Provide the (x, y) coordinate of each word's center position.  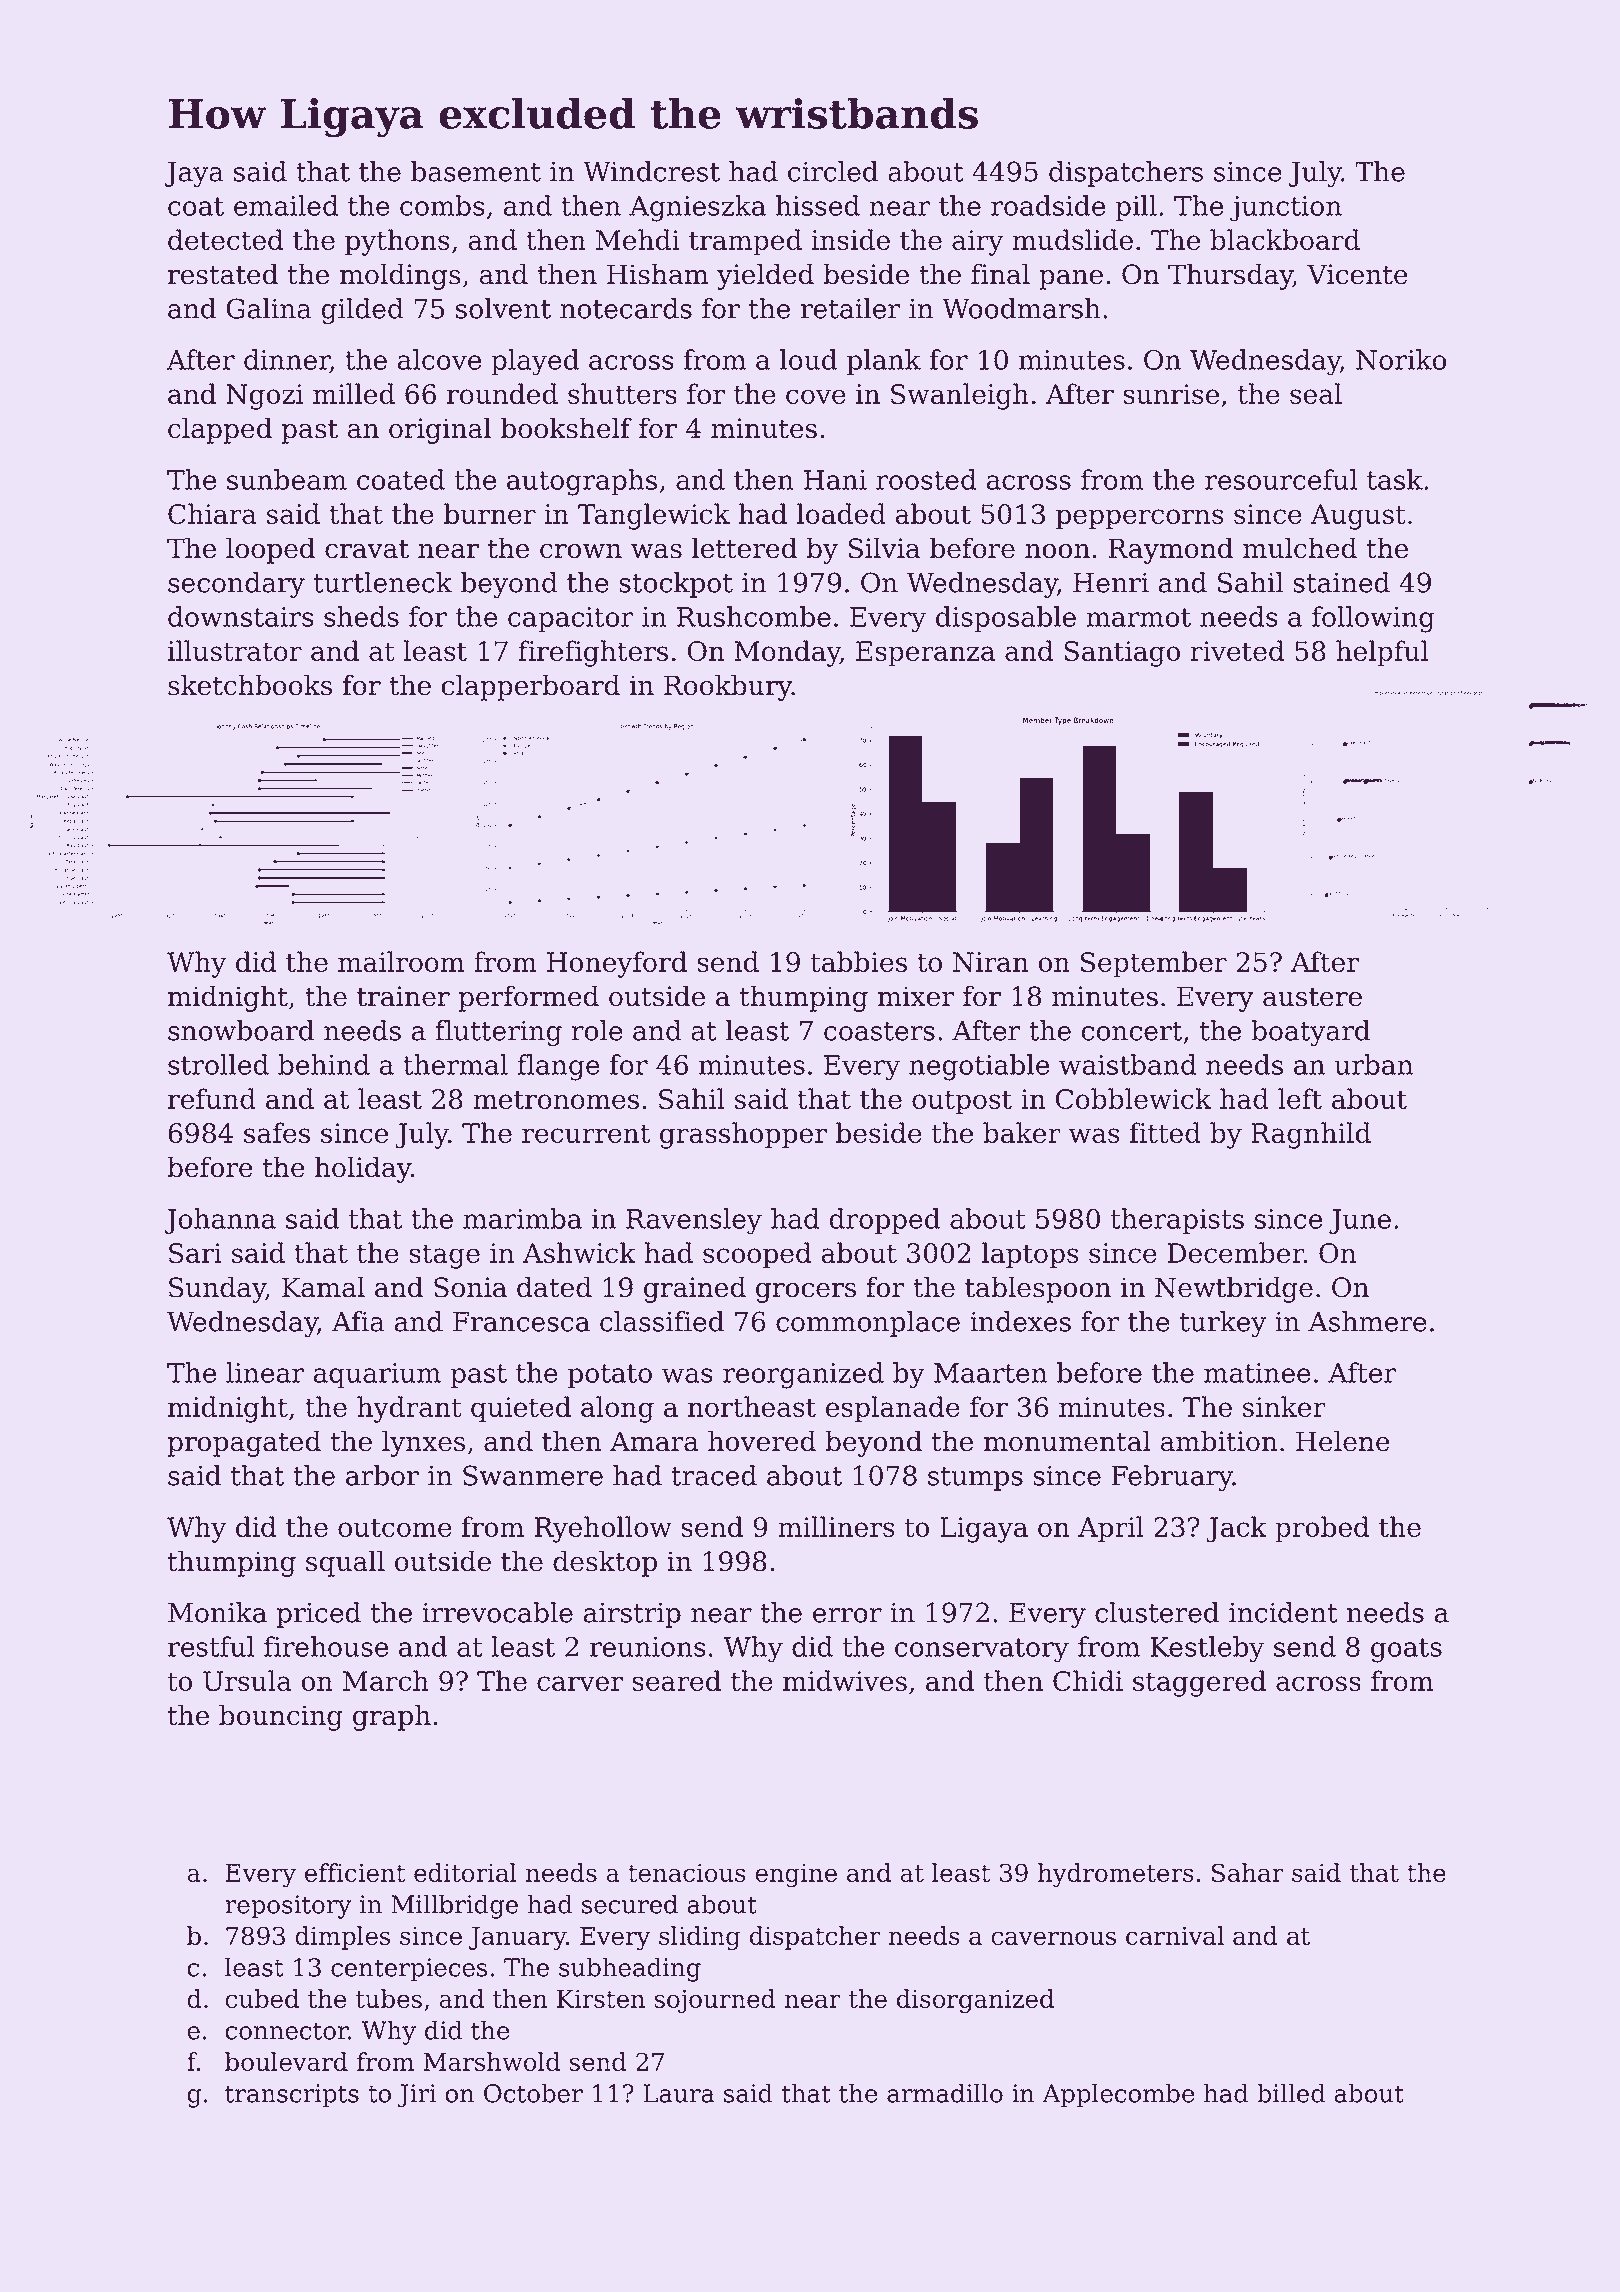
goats (1406, 1650)
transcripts (292, 2096)
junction (1286, 209)
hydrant (409, 1409)
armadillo (945, 2093)
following (1373, 619)
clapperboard (530, 687)
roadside (1048, 205)
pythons (397, 242)
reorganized (803, 1375)
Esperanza (925, 654)
